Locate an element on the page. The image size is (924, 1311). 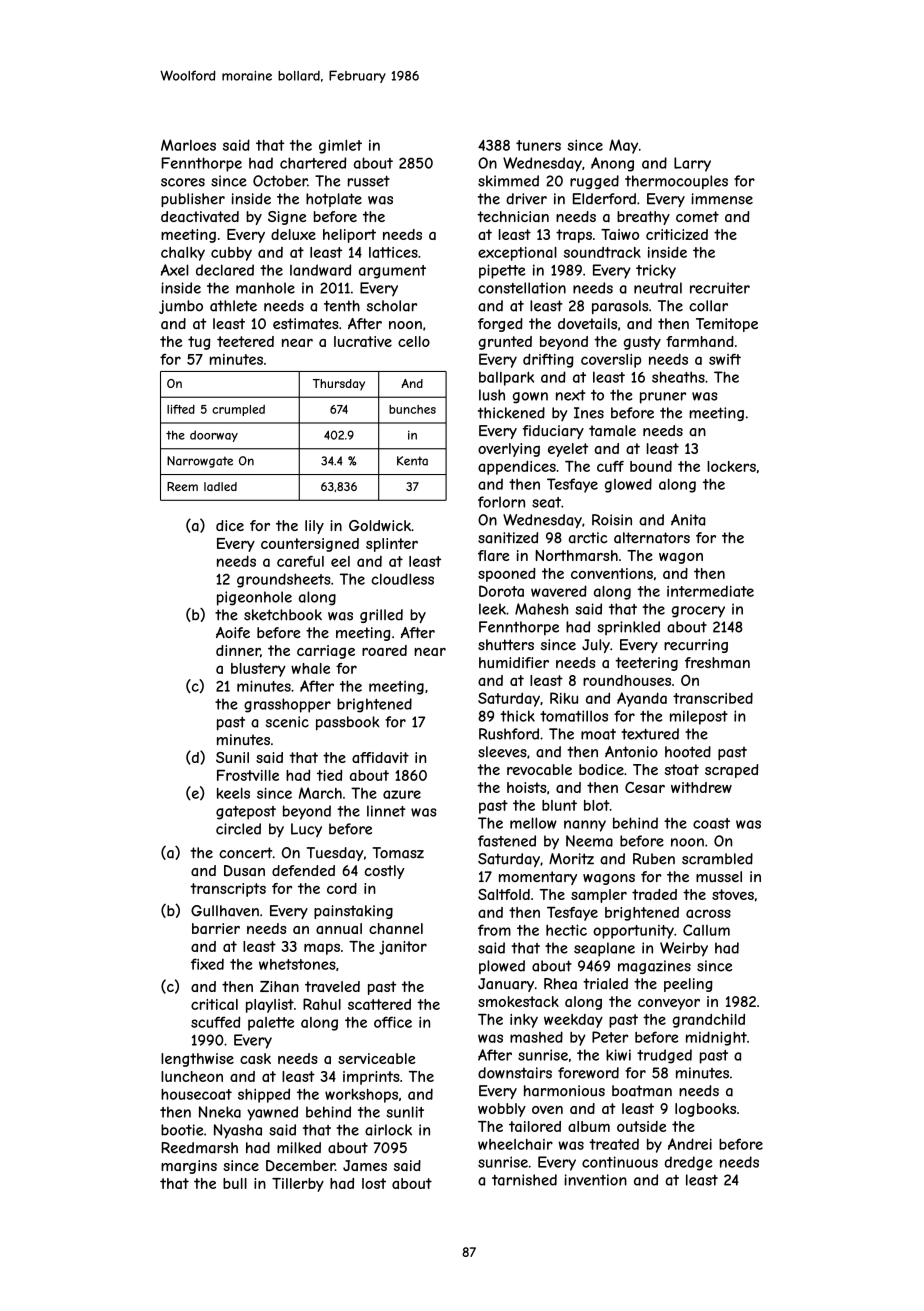
freshman is located at coordinates (717, 662).
